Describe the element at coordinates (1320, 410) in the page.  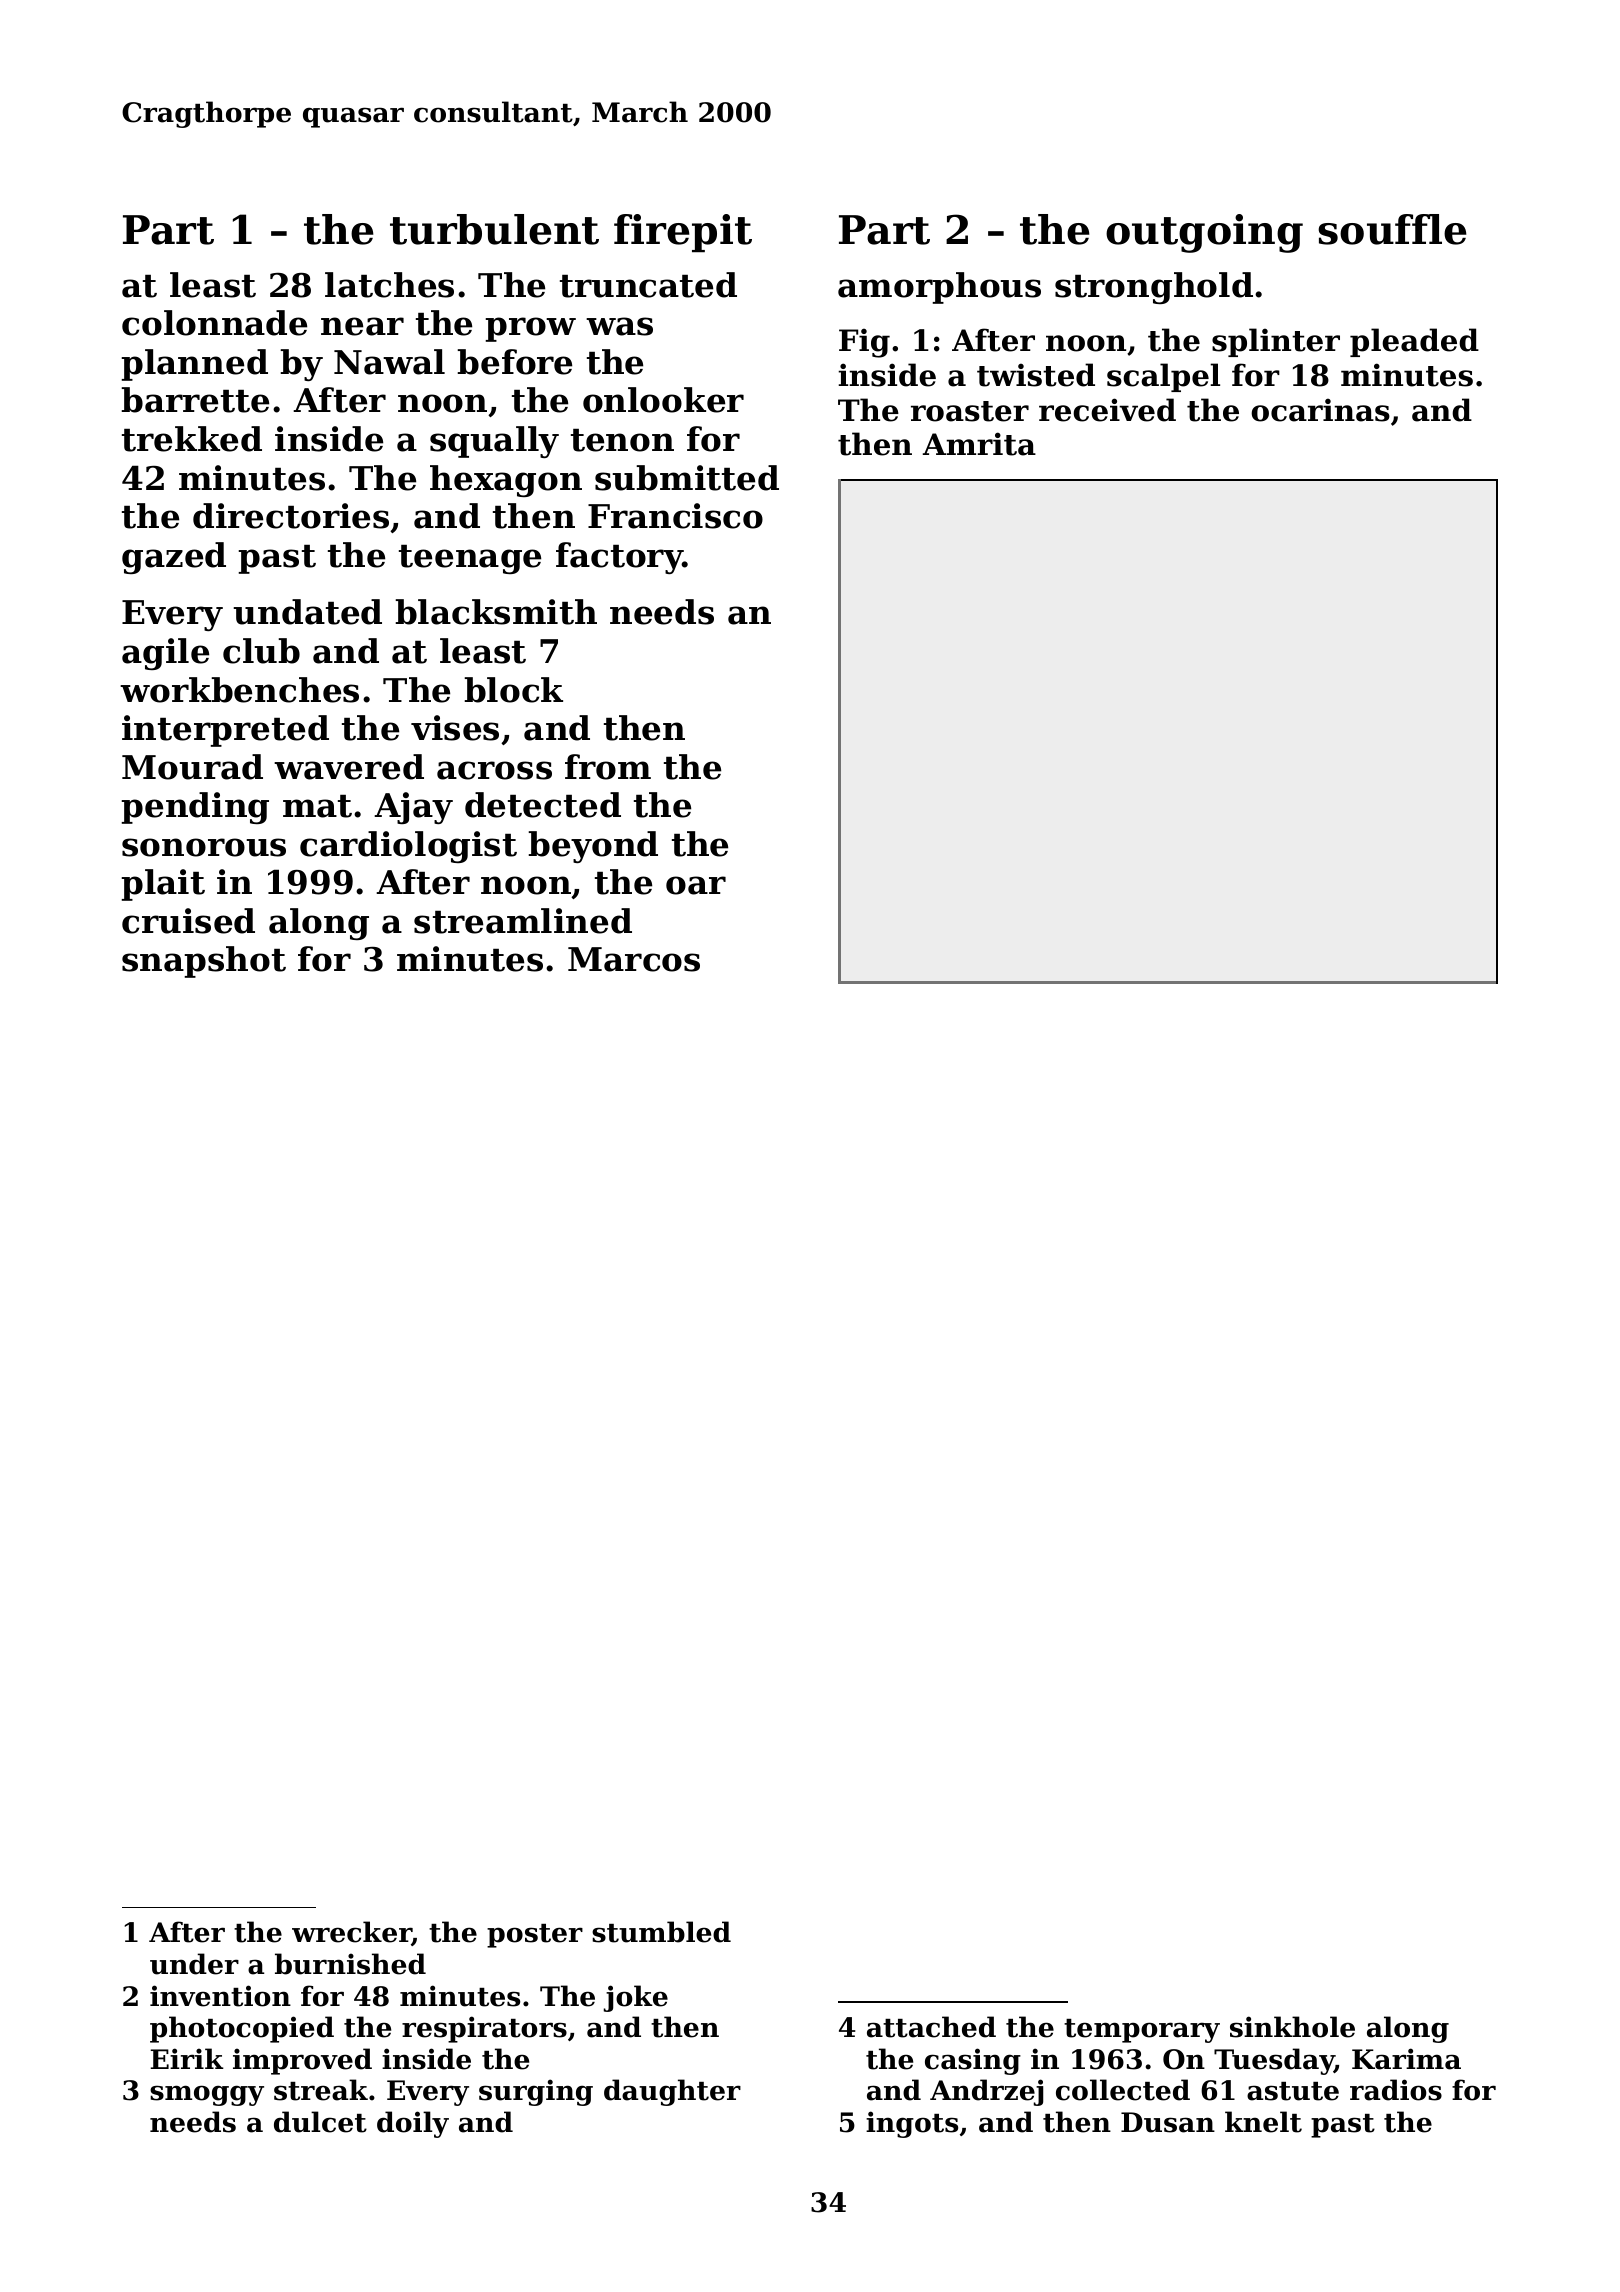
I see `ocarinas` at that location.
